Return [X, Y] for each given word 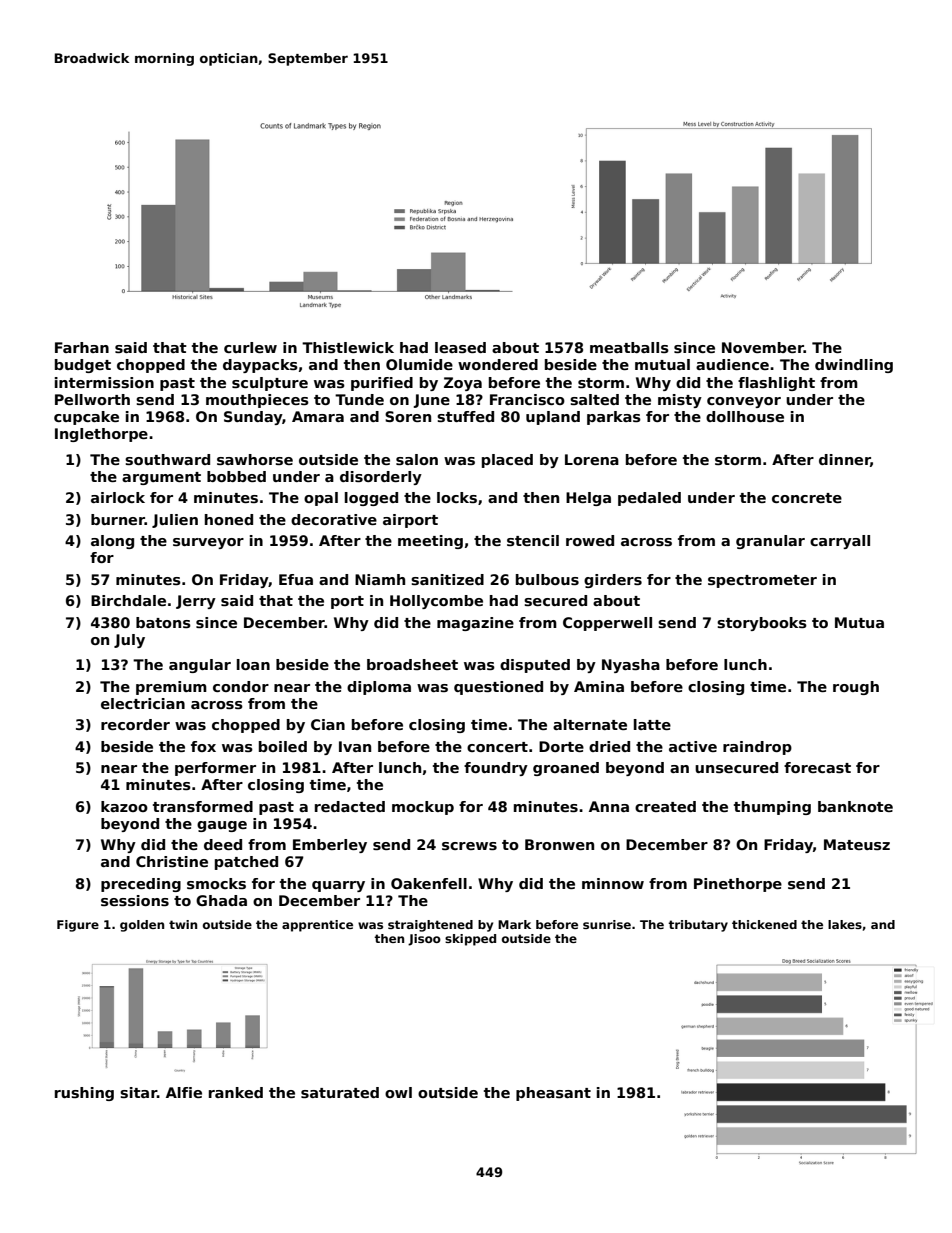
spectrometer [762, 581]
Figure [78, 926]
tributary [698, 926]
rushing [84, 1094]
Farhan [82, 347]
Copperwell [607, 624]
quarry [338, 886]
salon [417, 459]
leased [460, 347]
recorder [135, 724]
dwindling [854, 366]
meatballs [629, 347]
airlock [118, 497]
